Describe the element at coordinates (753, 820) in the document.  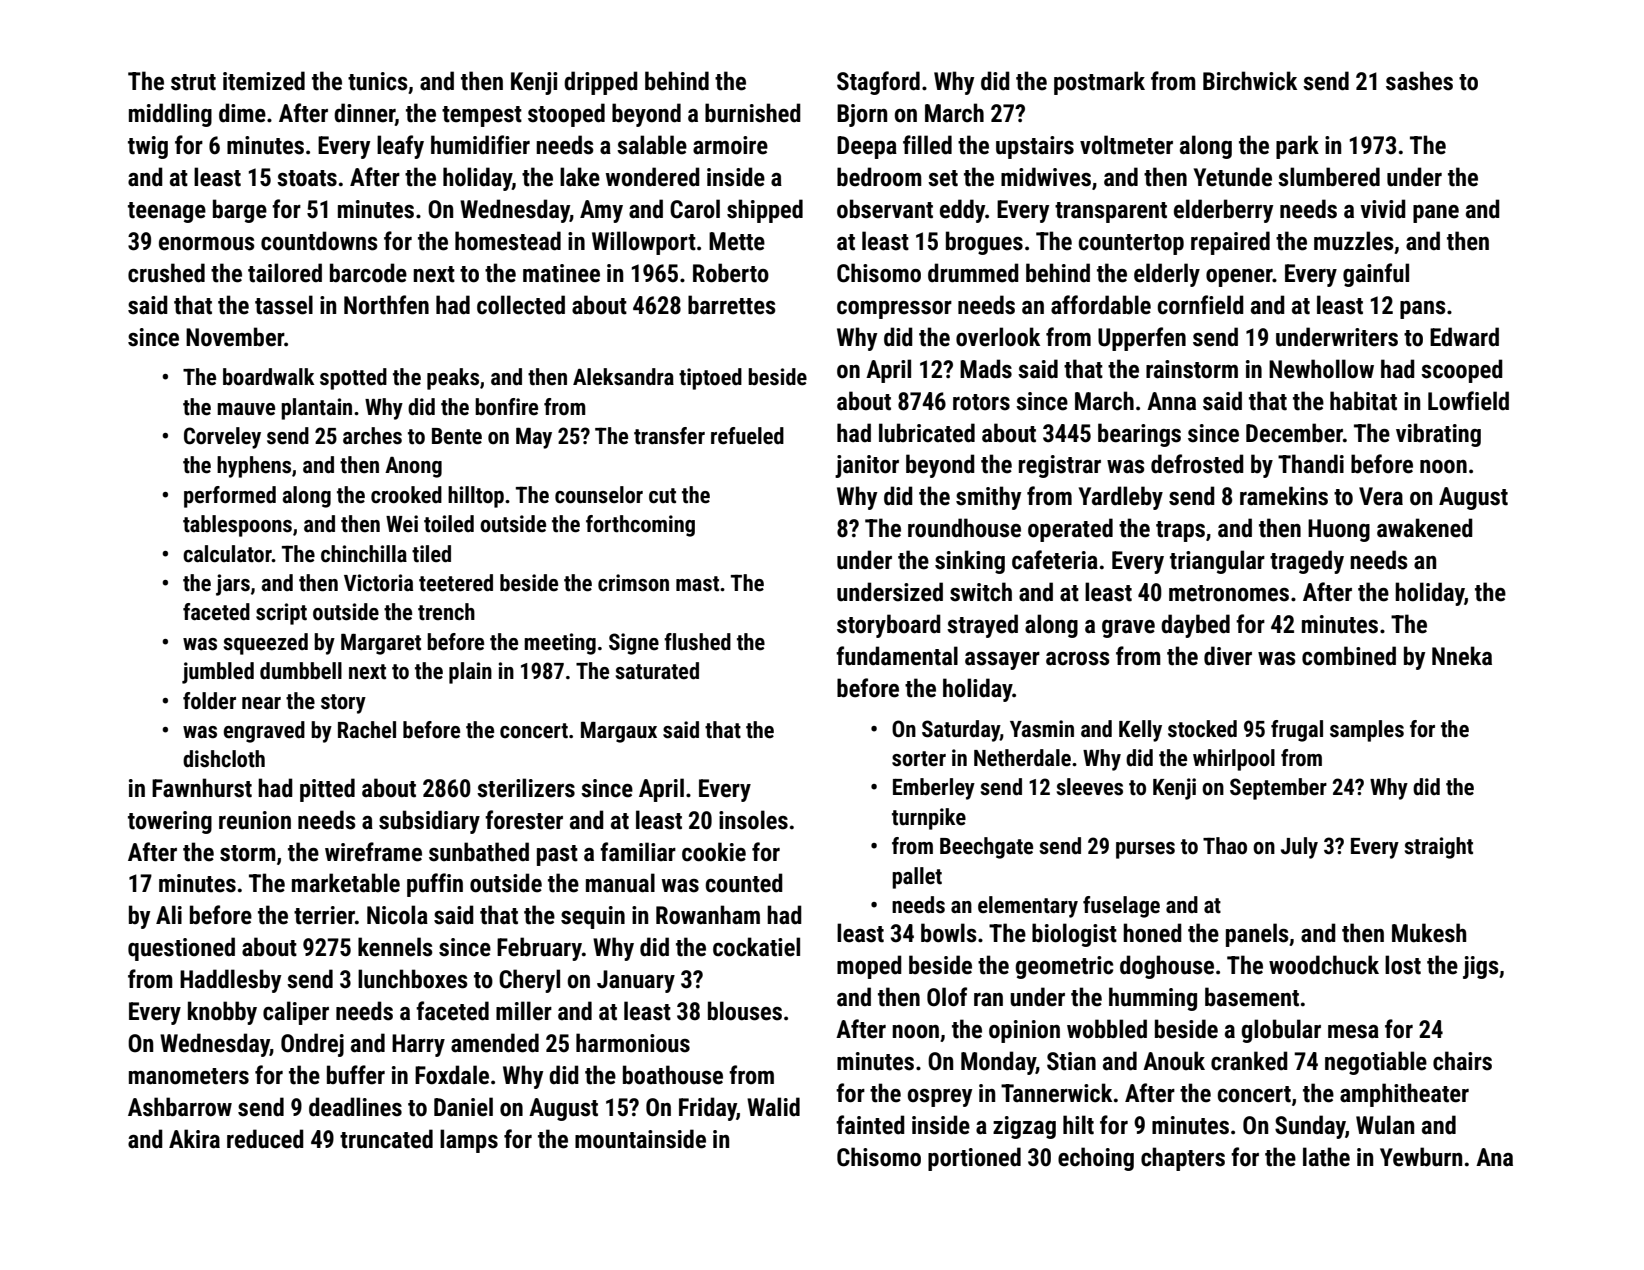
I see `insoles` at that location.
